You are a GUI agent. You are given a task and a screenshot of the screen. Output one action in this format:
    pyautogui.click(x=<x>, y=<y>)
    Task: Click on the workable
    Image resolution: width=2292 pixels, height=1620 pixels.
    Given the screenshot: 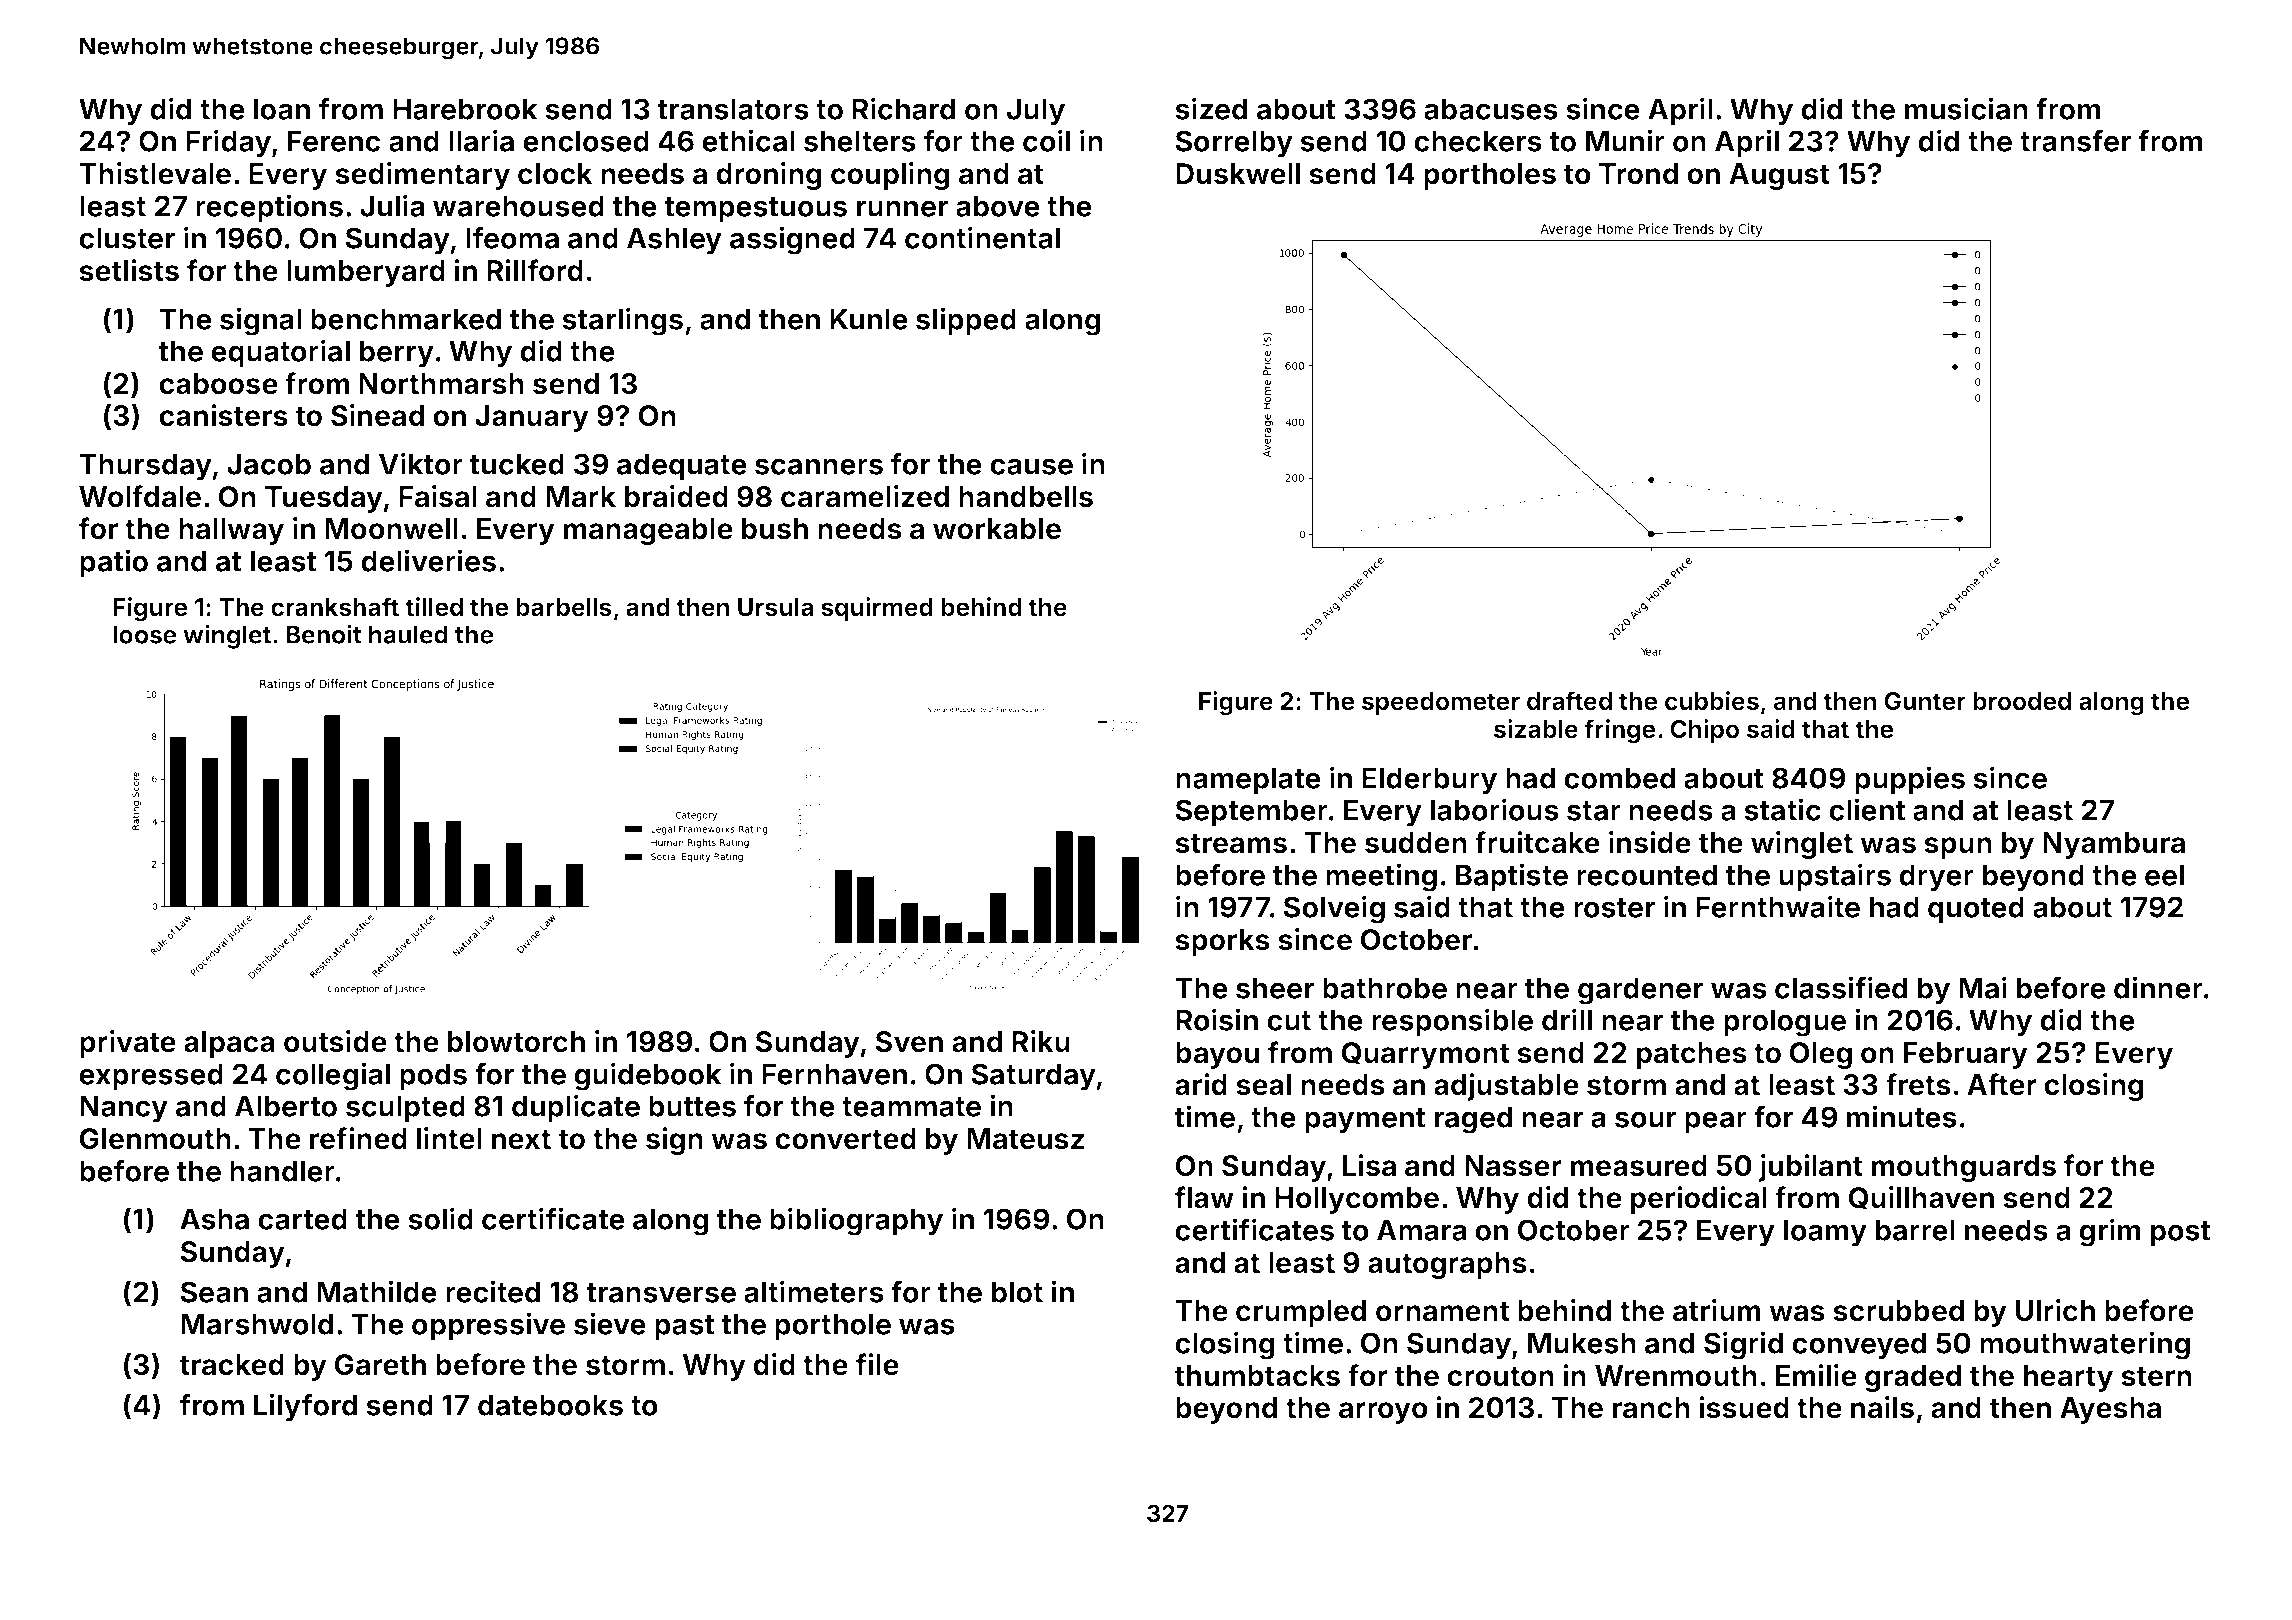 What is the action you would take?
    pyautogui.click(x=997, y=529)
